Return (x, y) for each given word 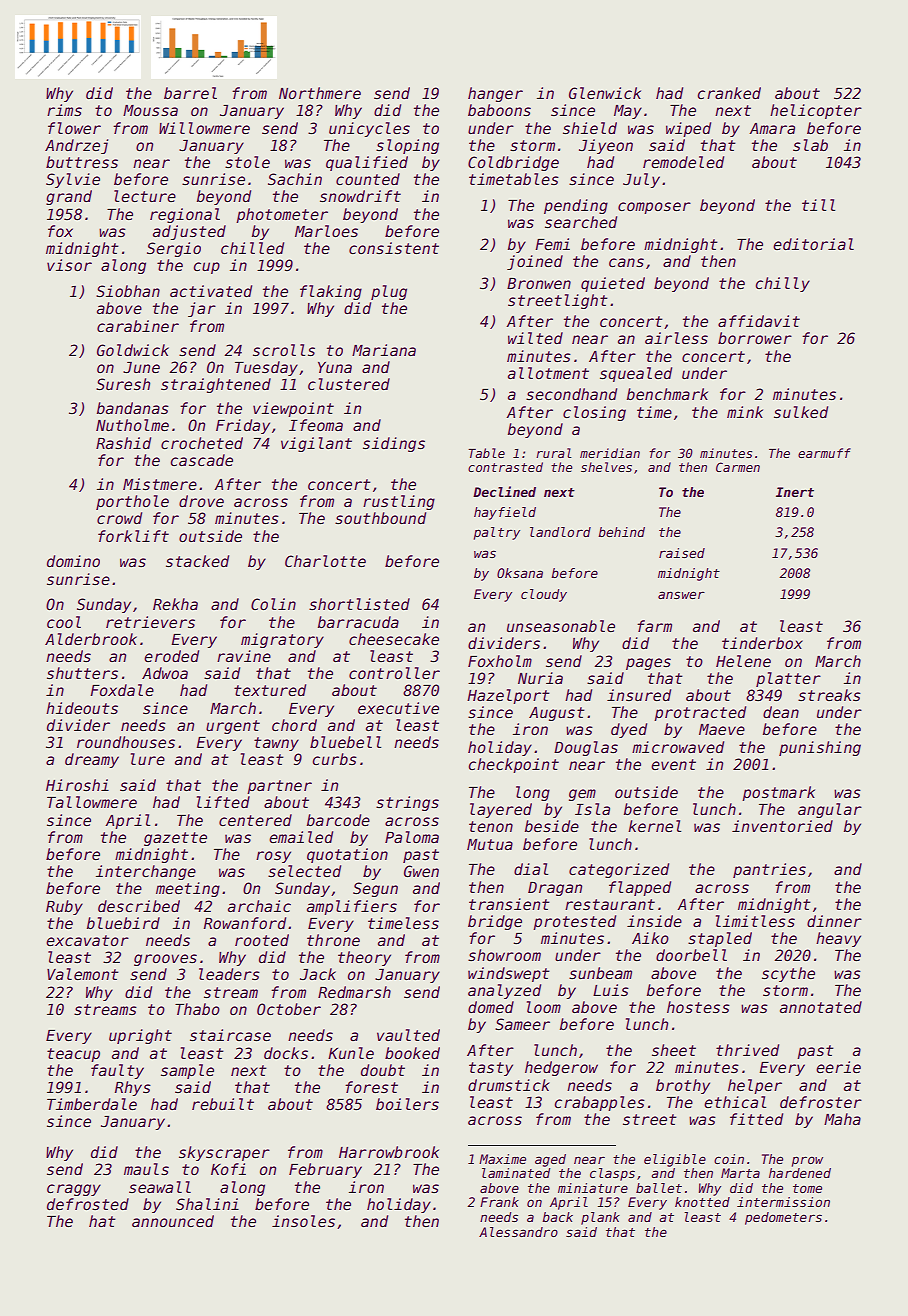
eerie (838, 1067)
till (818, 205)
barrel (190, 93)
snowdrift (360, 196)
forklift (133, 536)
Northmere (320, 93)
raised (682, 553)
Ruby (64, 907)
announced (173, 1221)
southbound (380, 518)
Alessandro (518, 1232)
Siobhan (128, 291)
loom (544, 1007)
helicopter (816, 111)
